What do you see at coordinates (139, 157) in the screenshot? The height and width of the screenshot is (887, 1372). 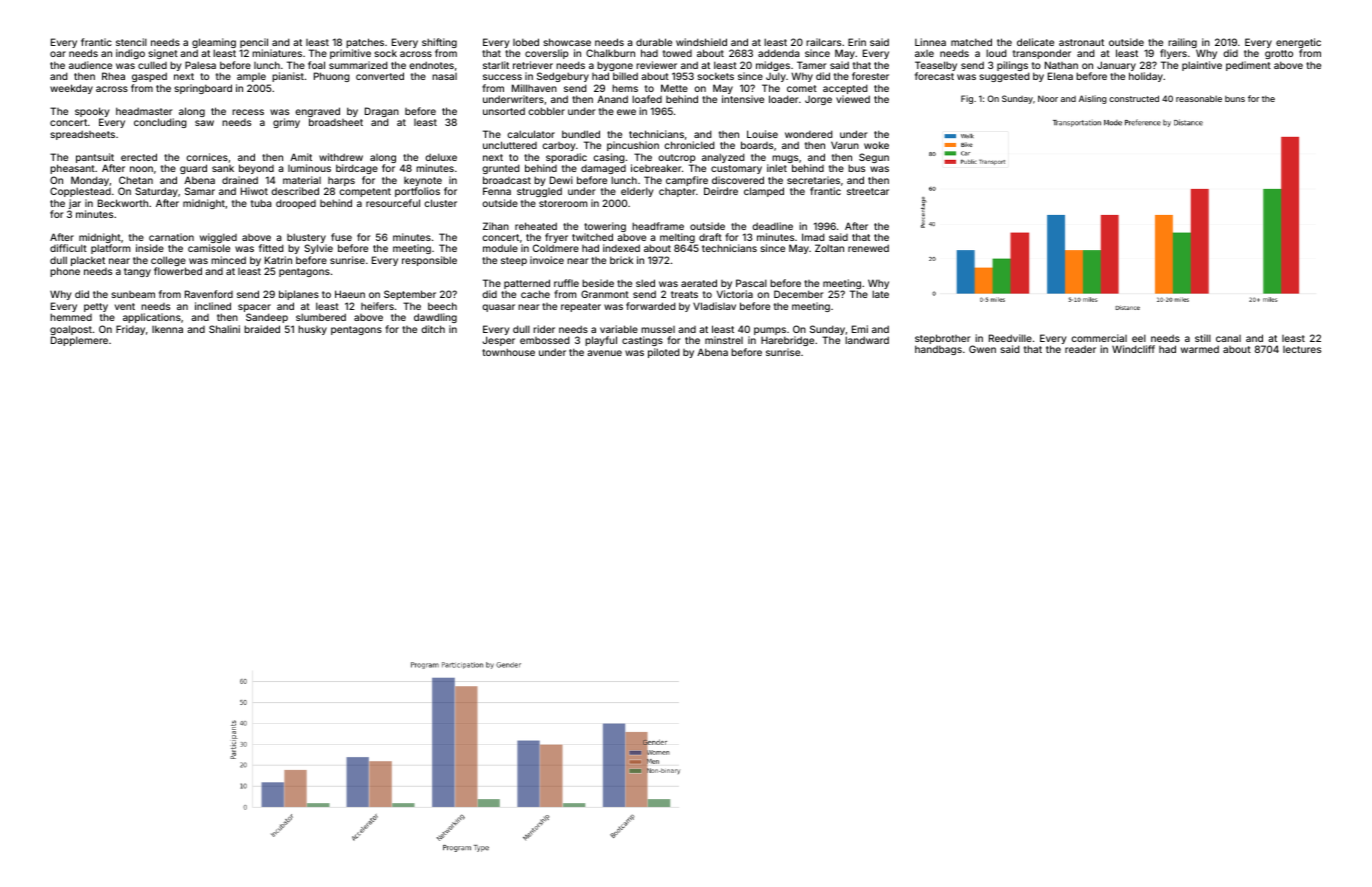 I see `erected` at bounding box center [139, 157].
